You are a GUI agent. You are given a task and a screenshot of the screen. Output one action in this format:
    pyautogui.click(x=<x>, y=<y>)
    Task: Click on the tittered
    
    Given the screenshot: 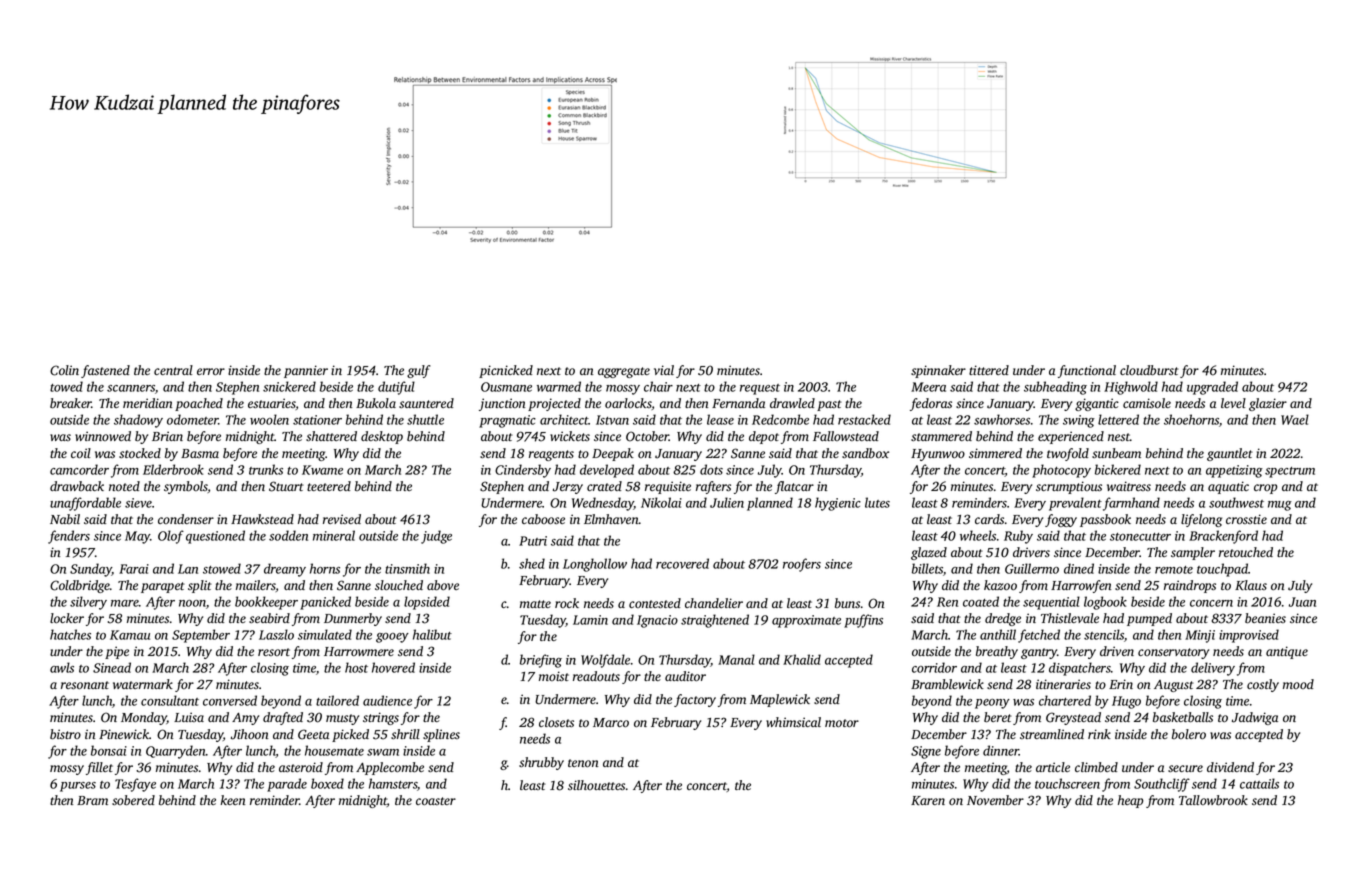 What is the action you would take?
    pyautogui.click(x=989, y=370)
